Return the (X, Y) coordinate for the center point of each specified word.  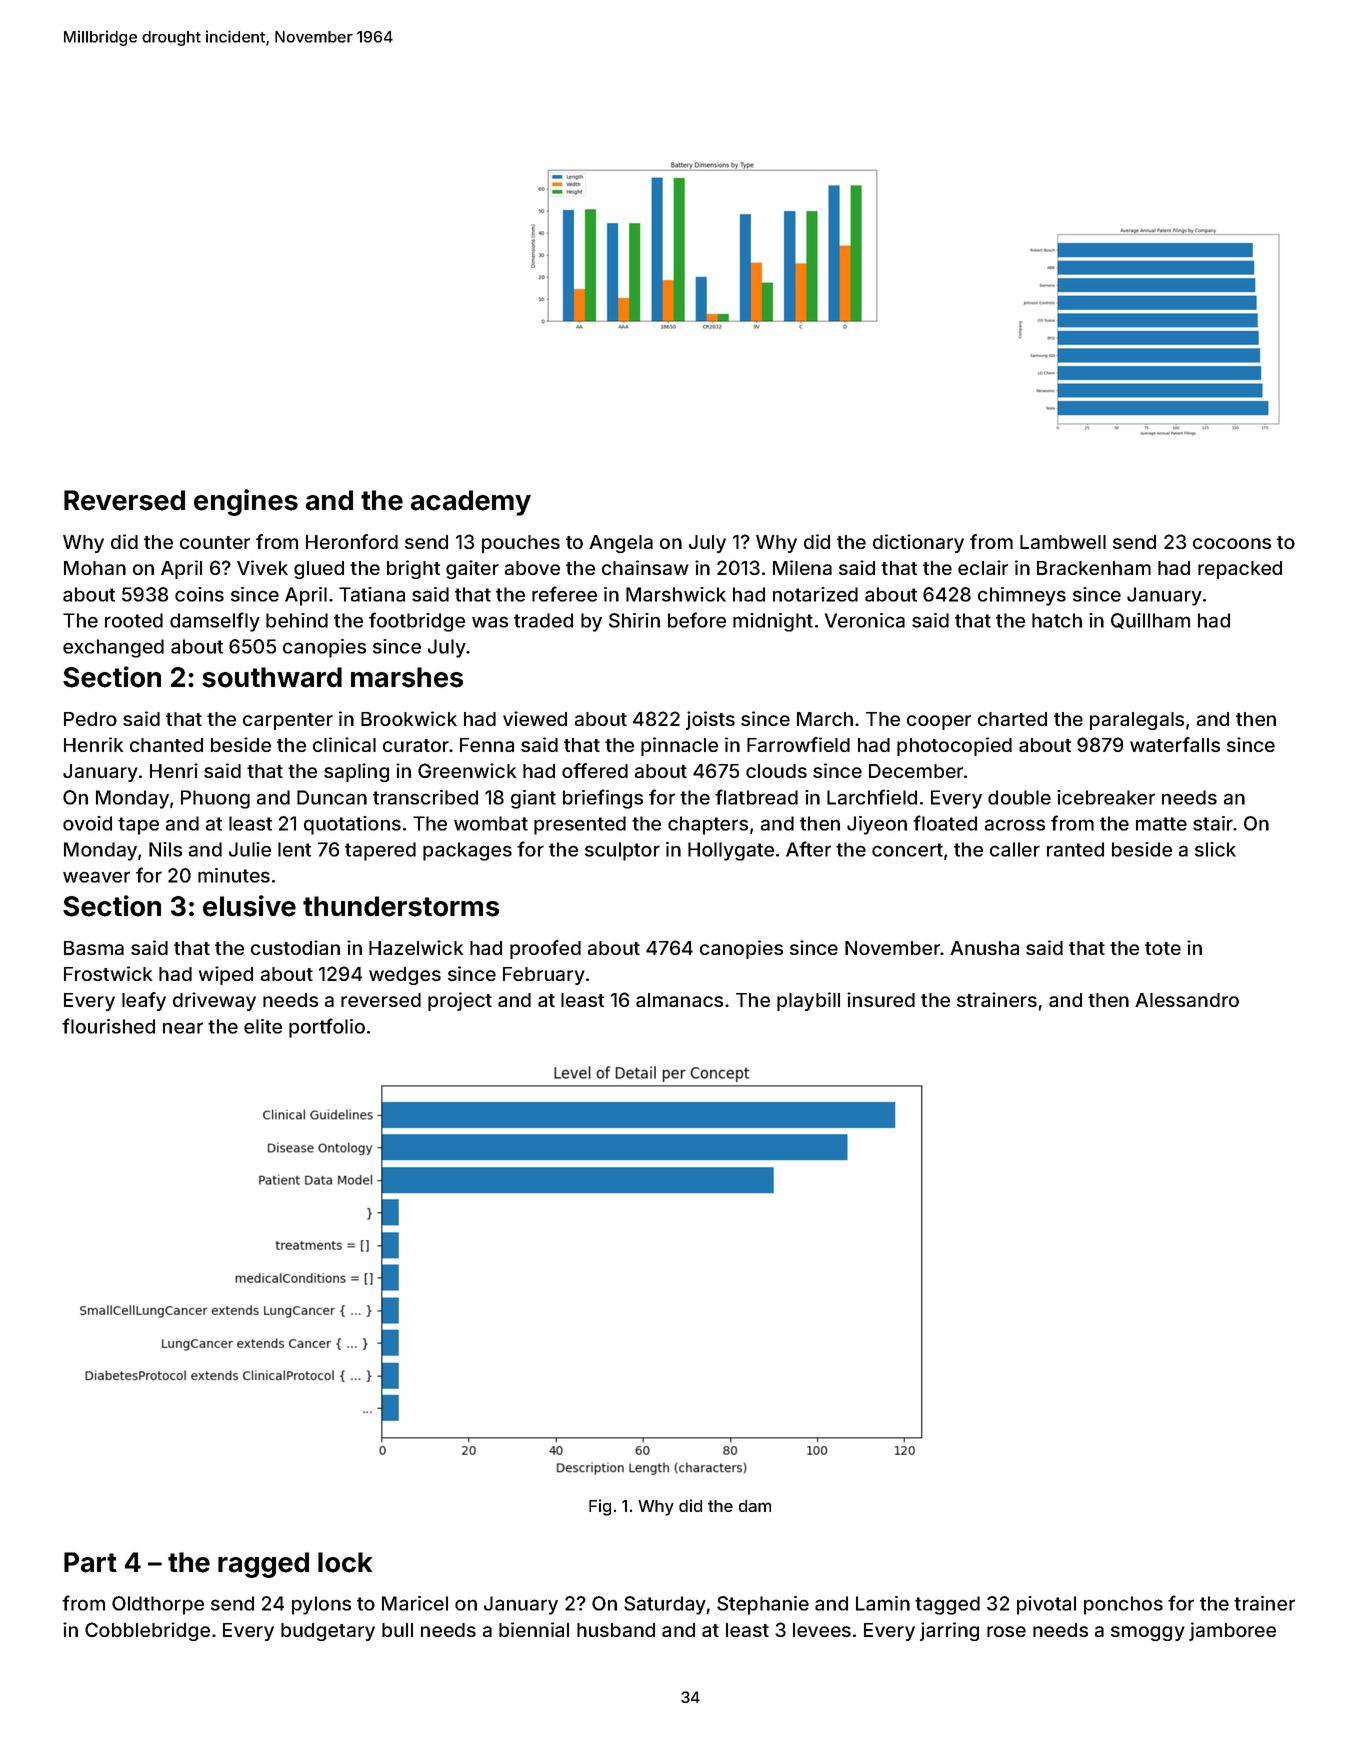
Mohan (95, 568)
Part (90, 1562)
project (460, 1001)
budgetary (328, 1632)
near (183, 1028)
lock (345, 1562)
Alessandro (1187, 1000)
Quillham (1150, 621)
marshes (407, 677)
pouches (521, 544)
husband (616, 1630)
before (697, 620)
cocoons (1232, 543)
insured (881, 999)
